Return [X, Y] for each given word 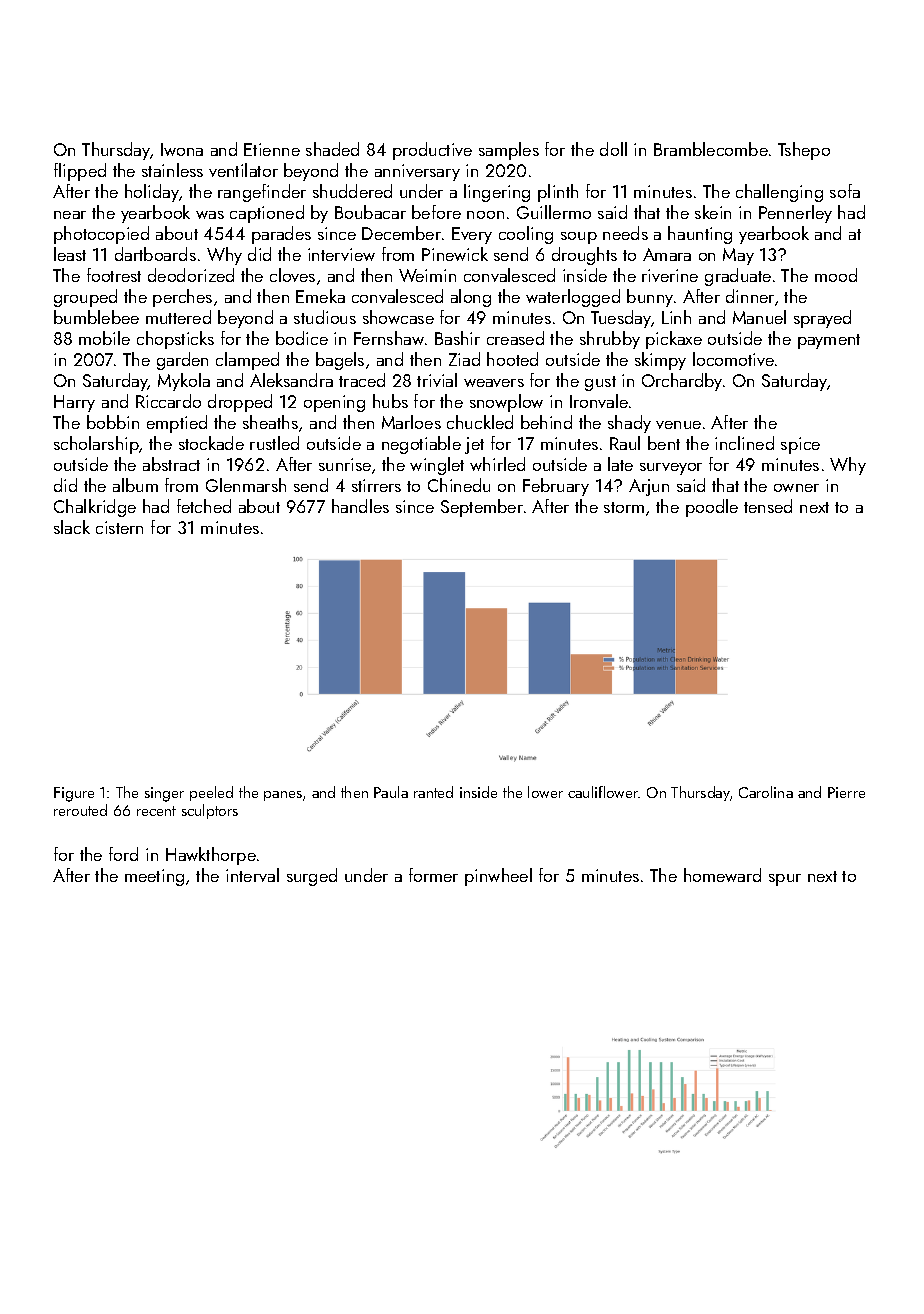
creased [515, 338]
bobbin [113, 422]
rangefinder [262, 193]
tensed [768, 506]
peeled [211, 793]
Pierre [846, 792]
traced [362, 380]
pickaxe [674, 340]
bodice [302, 338]
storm [624, 507]
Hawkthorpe [211, 856]
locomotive [733, 359]
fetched [204, 506]
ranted [433, 792]
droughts [584, 256]
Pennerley [795, 214]
